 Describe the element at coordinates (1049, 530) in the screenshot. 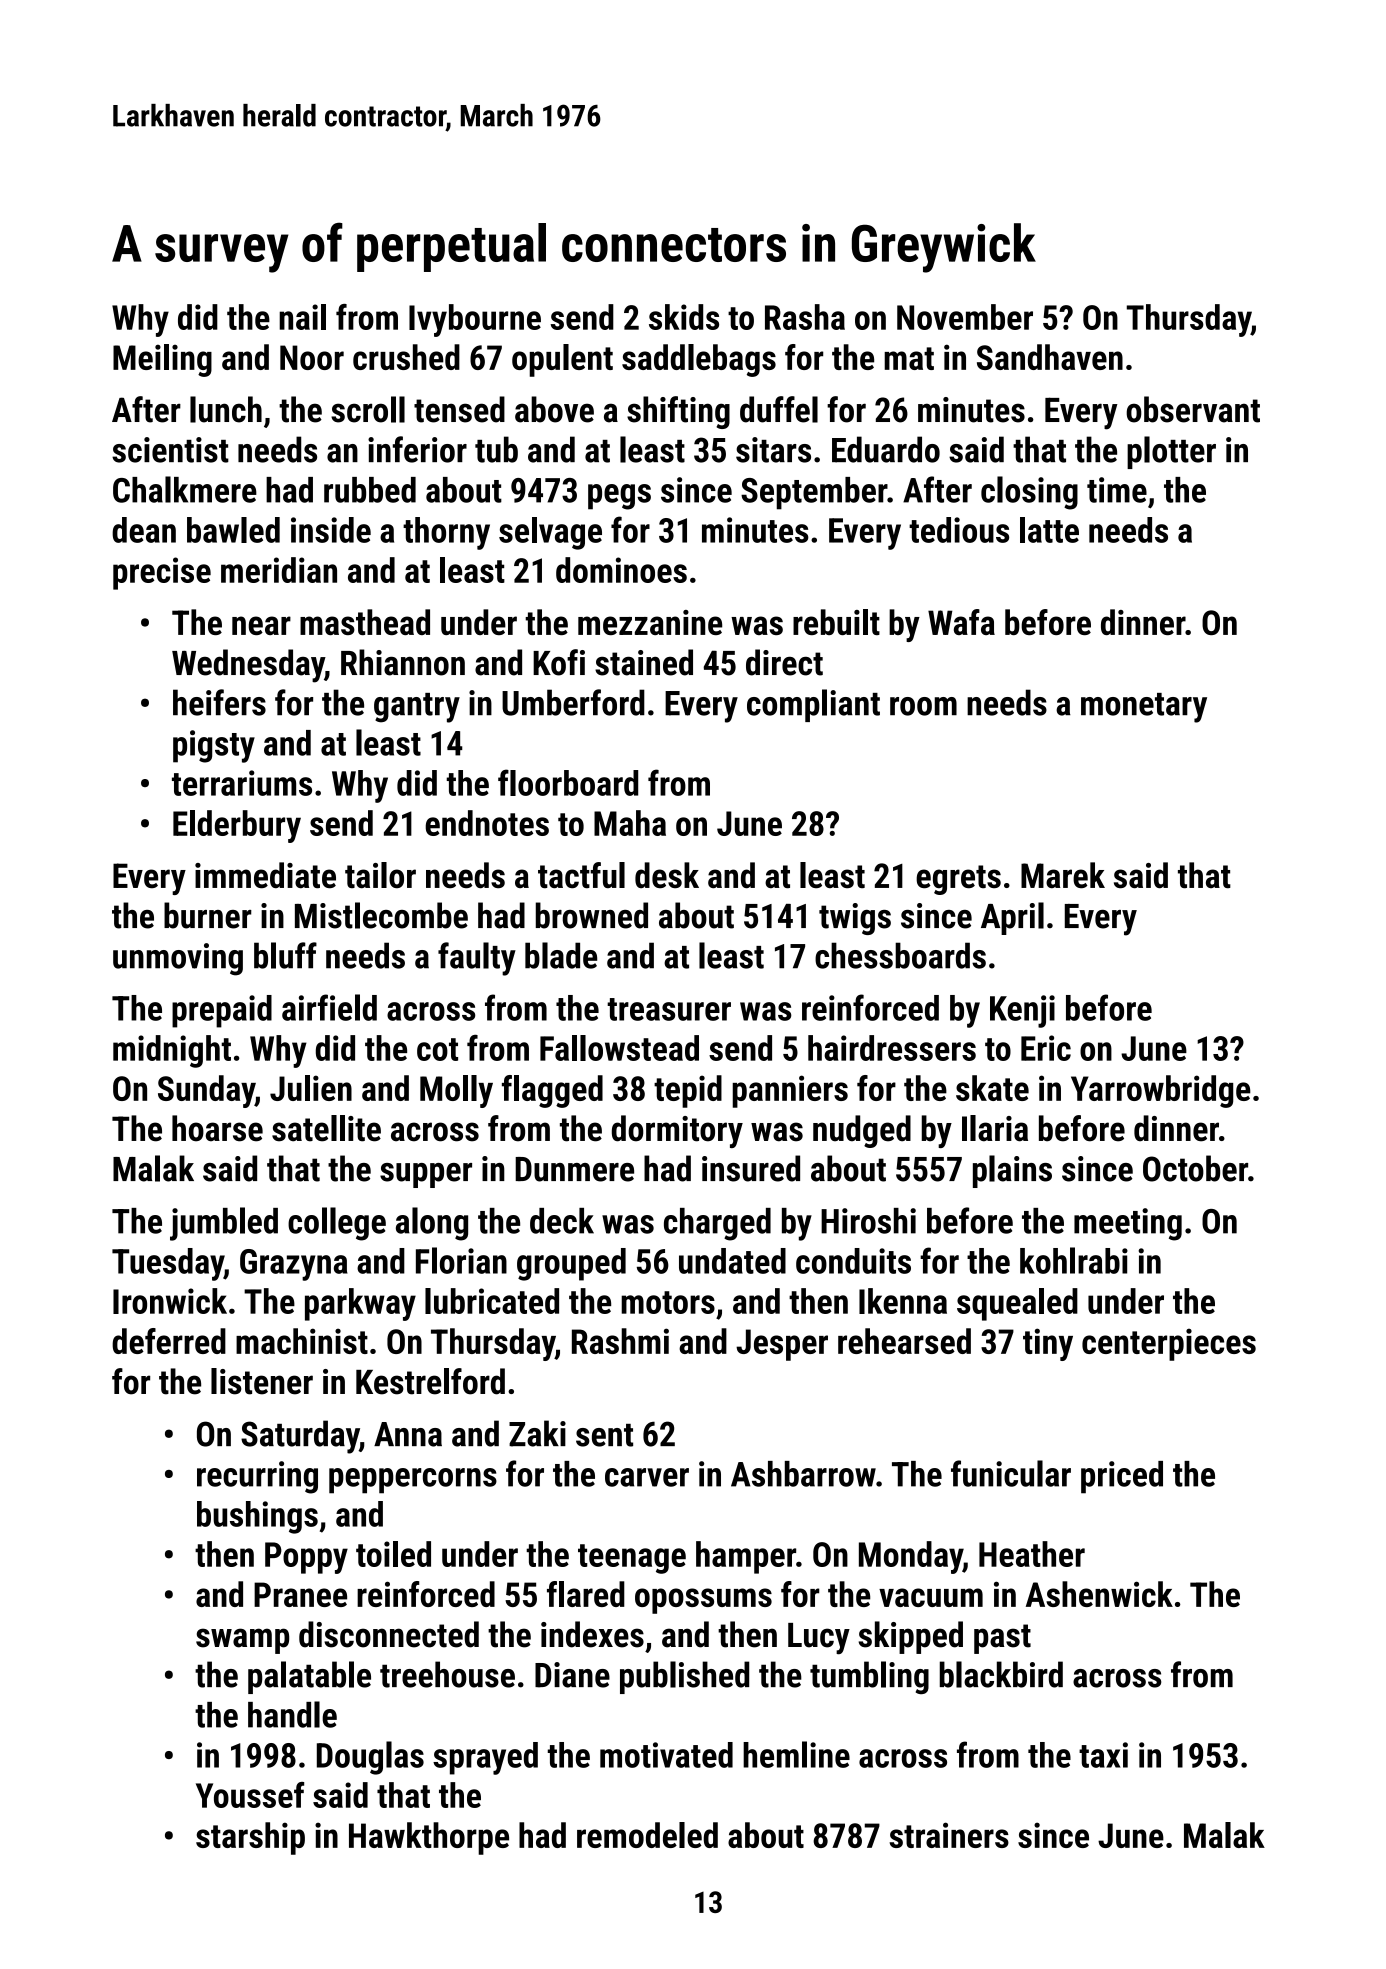

I see `latte` at that location.
